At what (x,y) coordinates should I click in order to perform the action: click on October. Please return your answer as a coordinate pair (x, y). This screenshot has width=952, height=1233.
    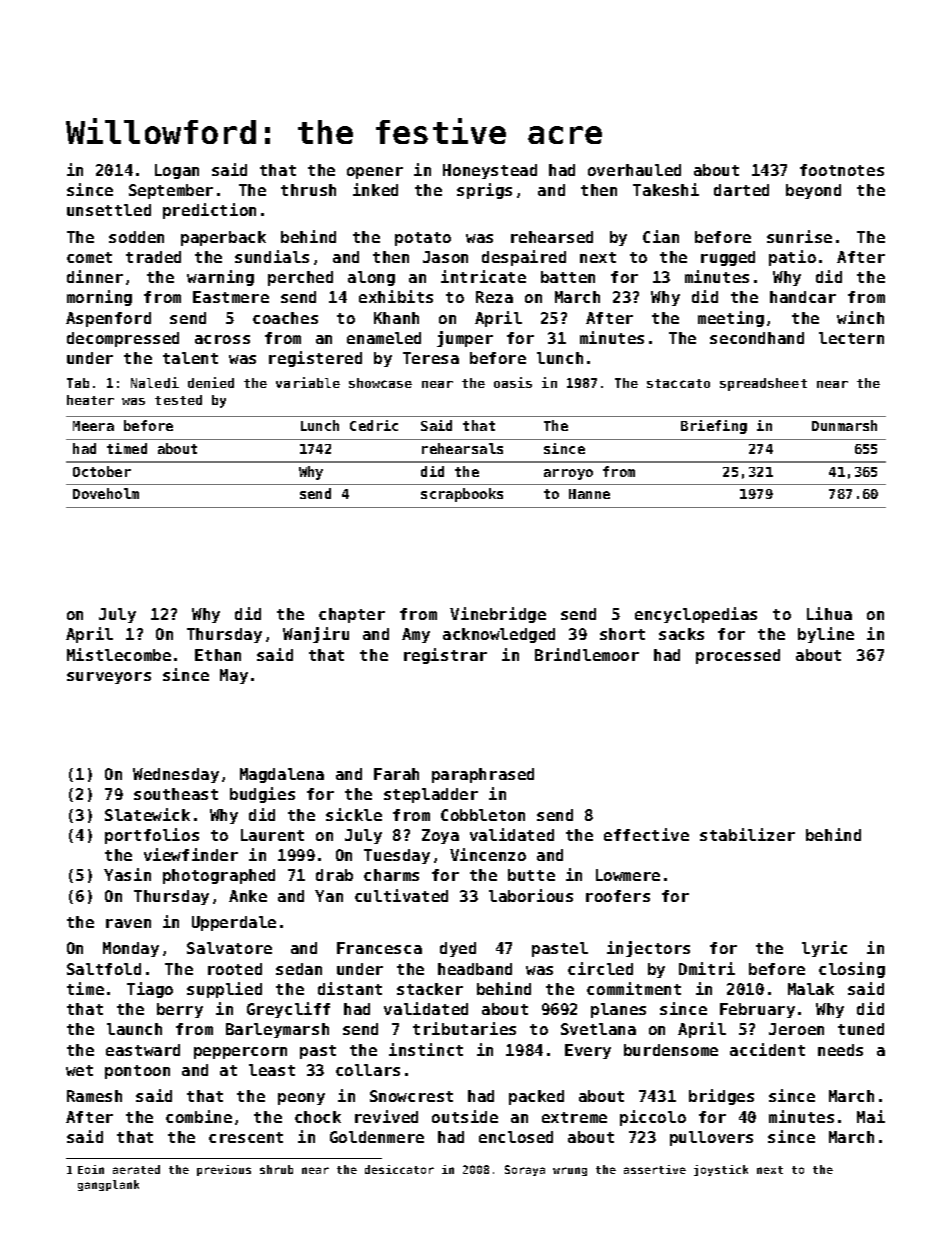
    Looking at the image, I should click on (102, 471).
